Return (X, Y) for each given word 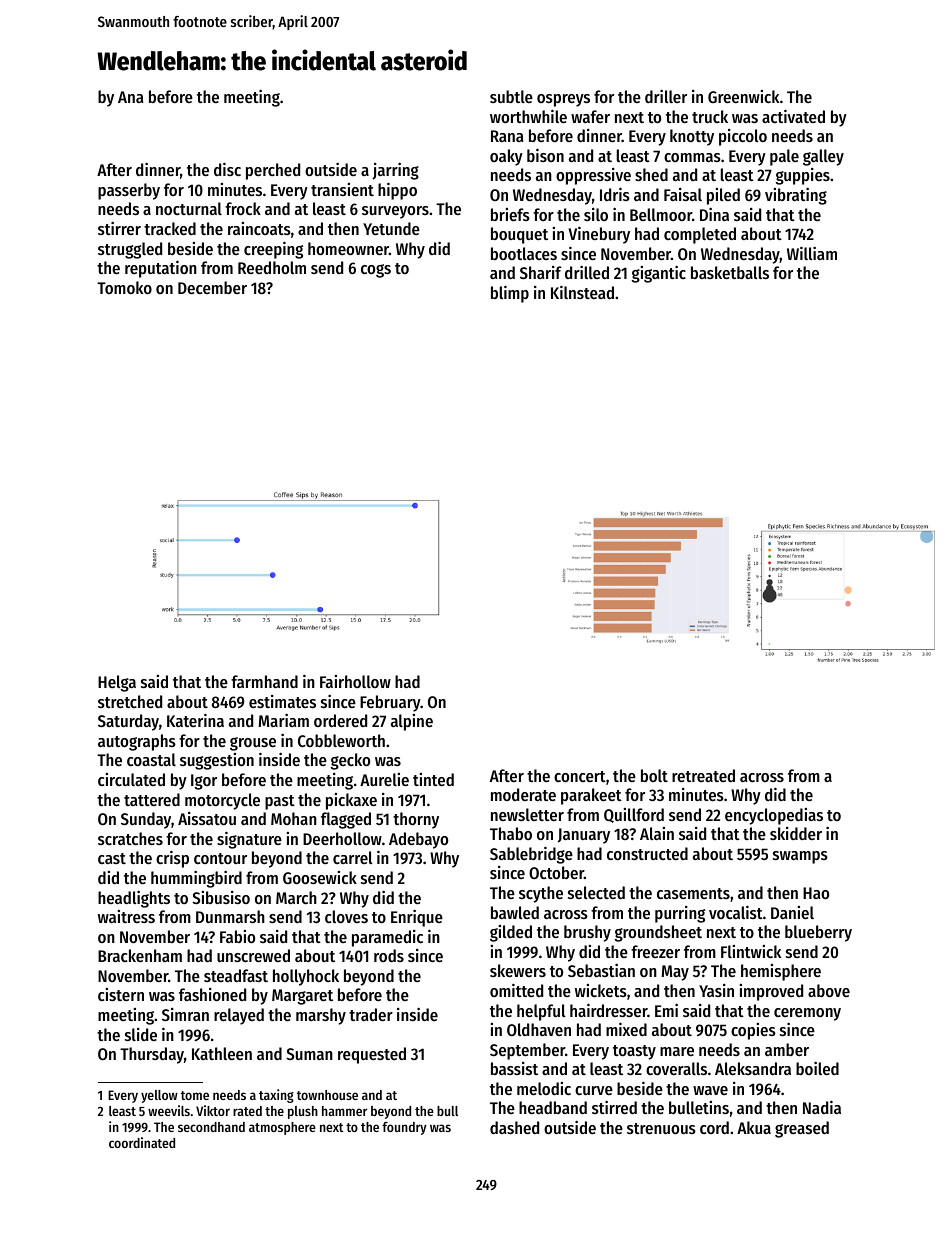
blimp (510, 294)
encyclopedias (774, 816)
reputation (161, 269)
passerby (129, 191)
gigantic (659, 274)
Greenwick (743, 96)
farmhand (264, 681)
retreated (703, 775)
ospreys (563, 100)
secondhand (211, 1127)
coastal (151, 759)
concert (580, 776)
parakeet (591, 796)
